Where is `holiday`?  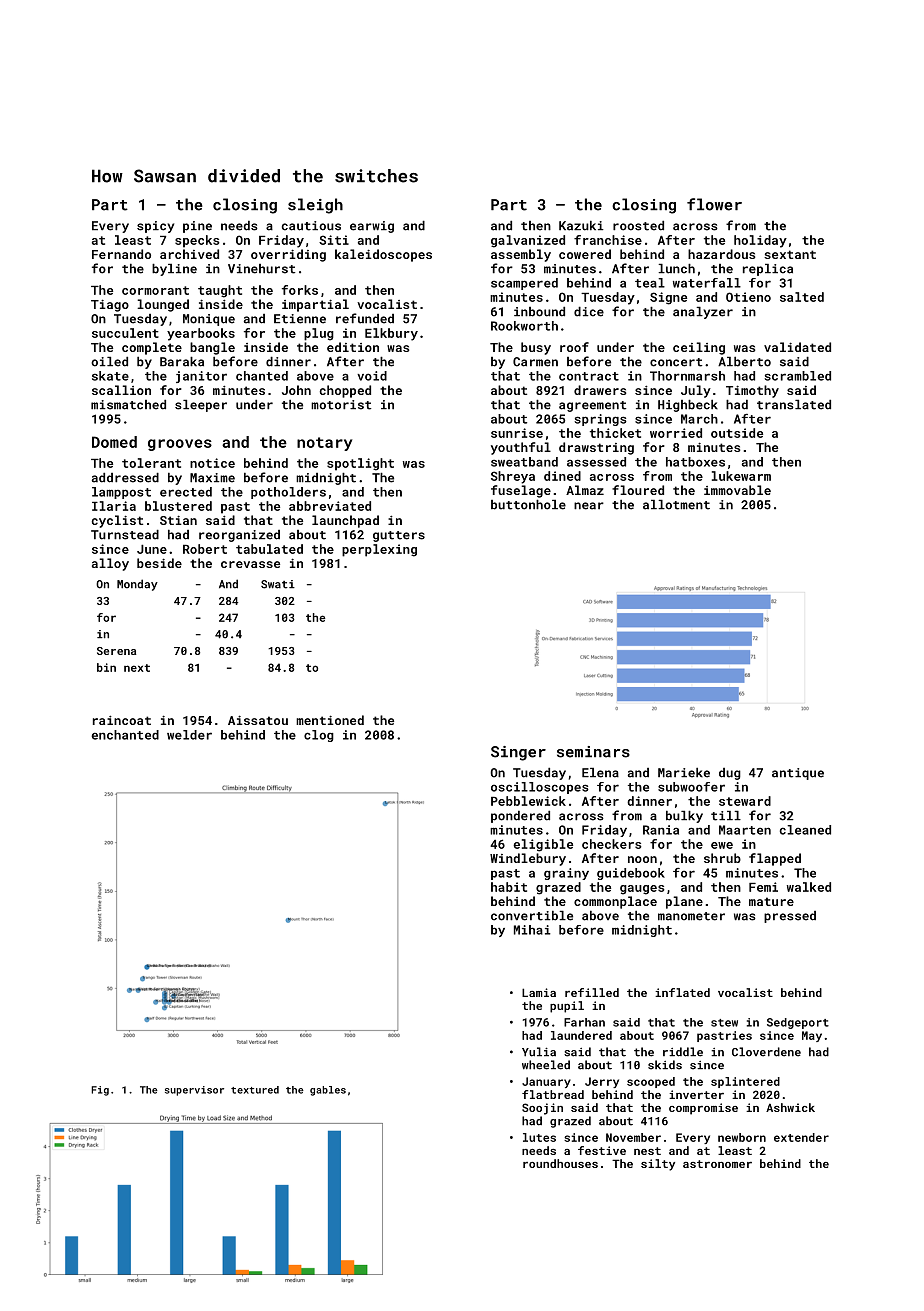
holiday is located at coordinates (760, 241).
